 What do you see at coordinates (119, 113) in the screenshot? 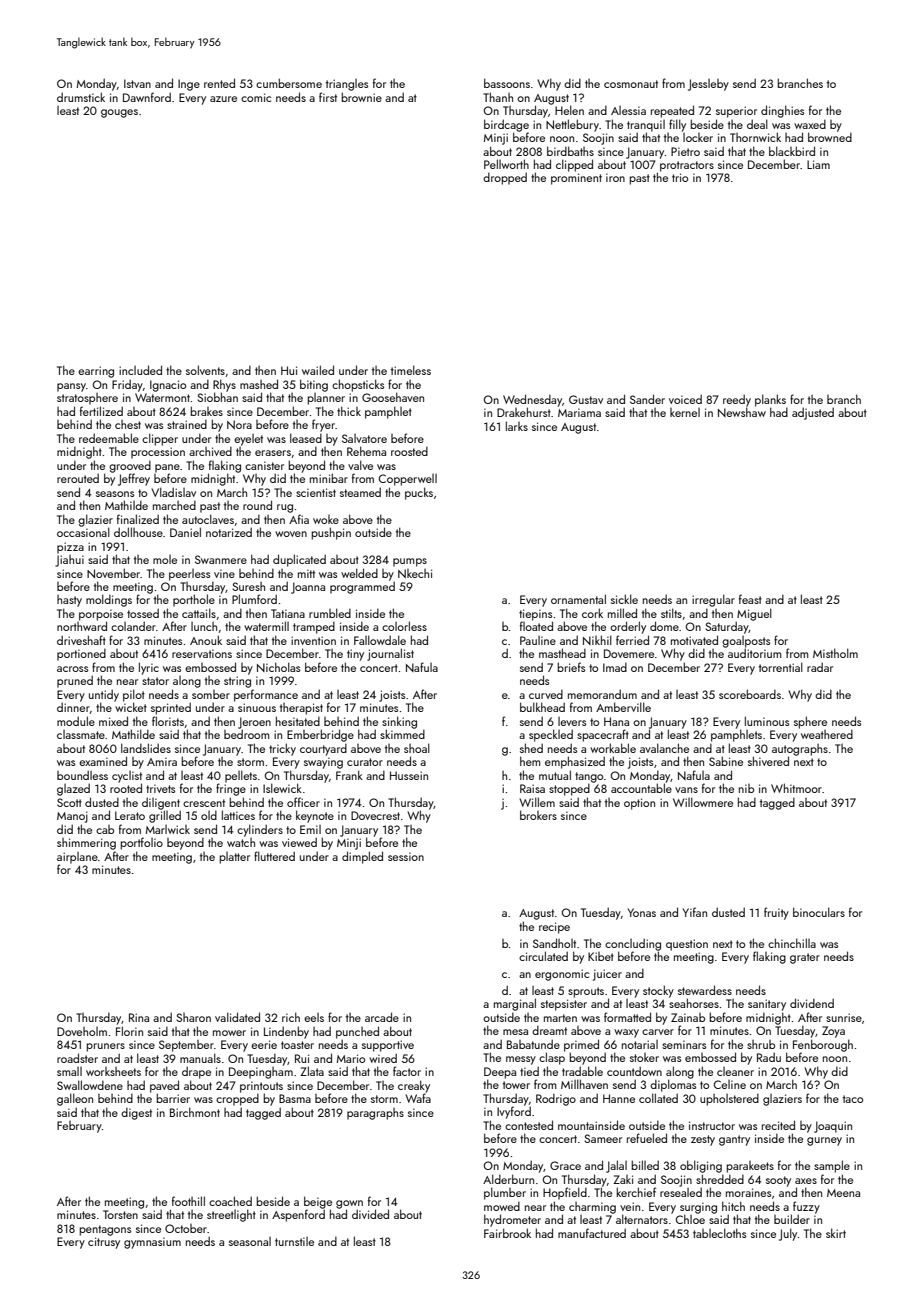
I see `gouges` at bounding box center [119, 113].
